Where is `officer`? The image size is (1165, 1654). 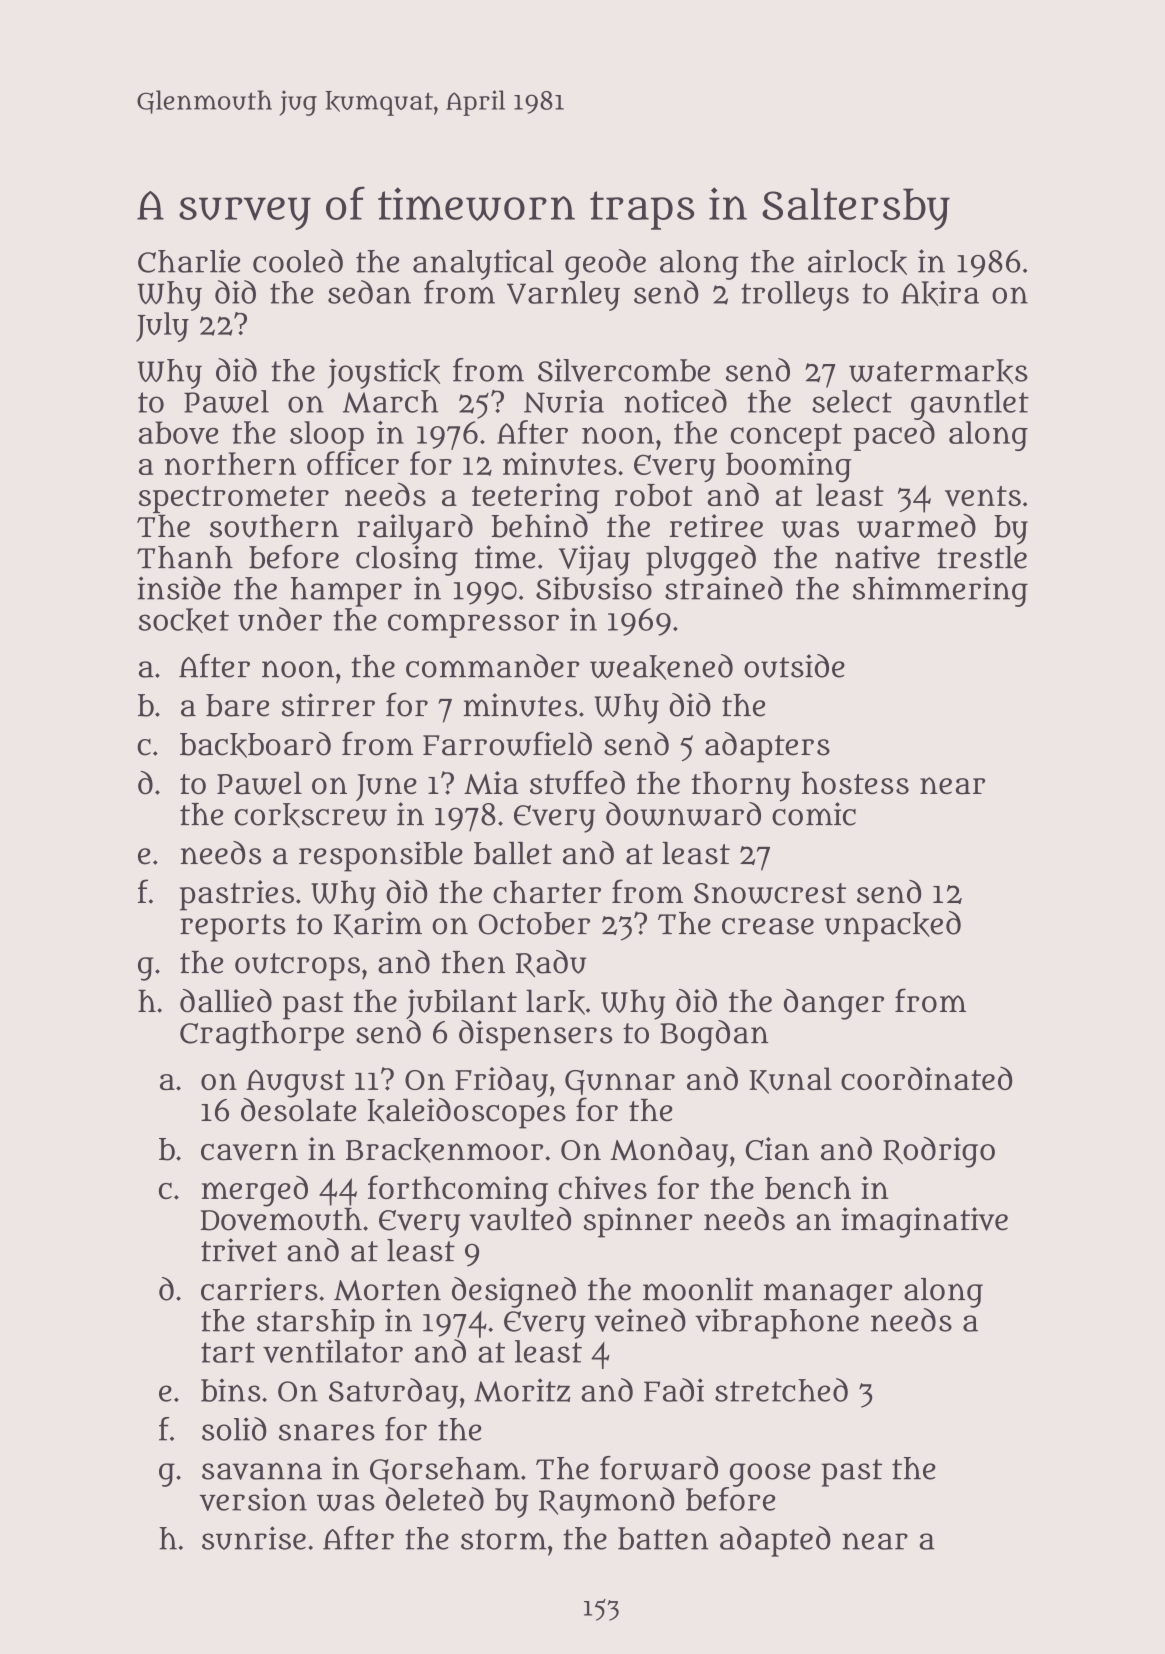
officer is located at coordinates (353, 463).
